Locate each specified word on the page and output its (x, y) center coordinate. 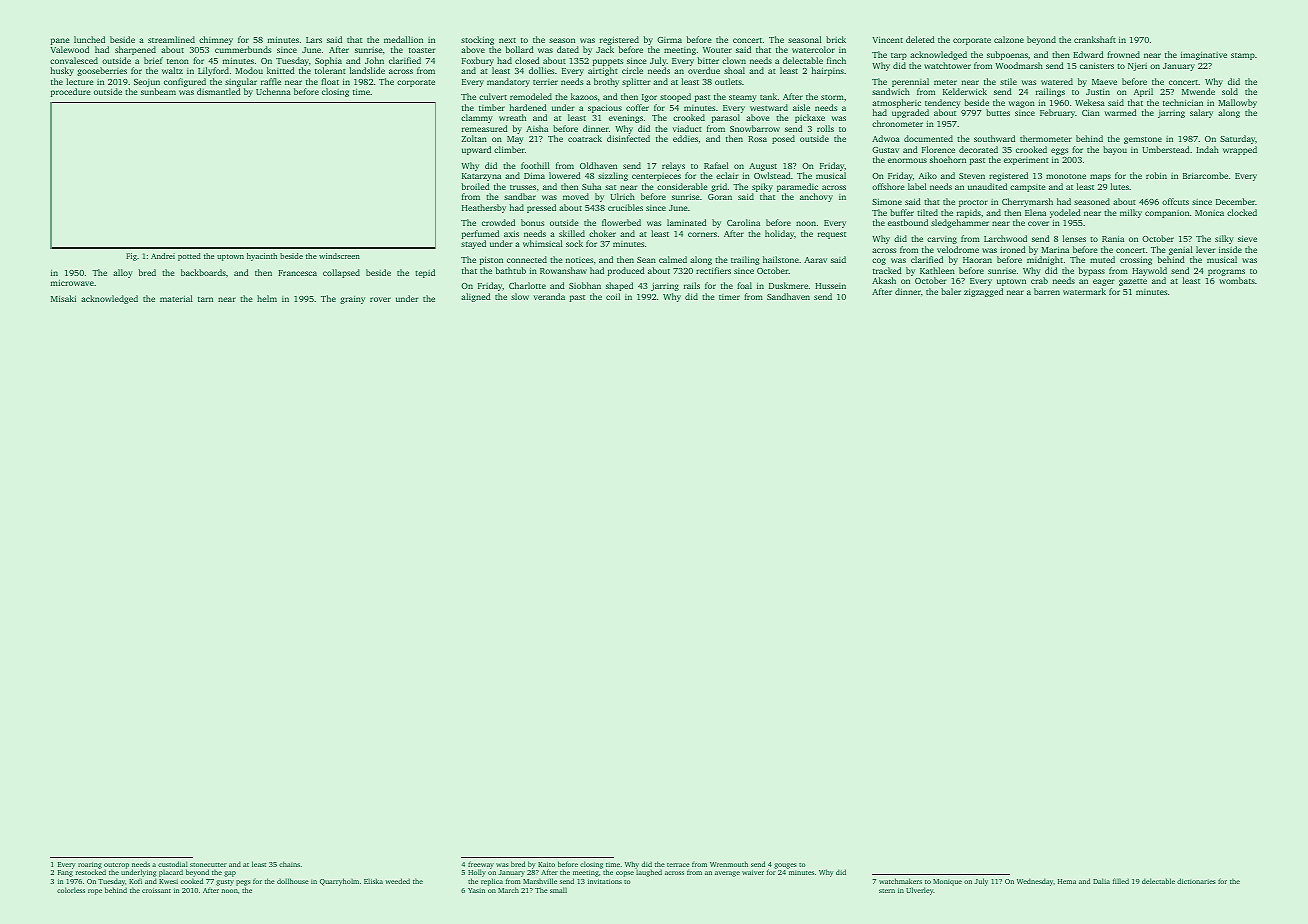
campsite (1027, 188)
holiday (779, 234)
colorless (71, 890)
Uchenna (273, 91)
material (176, 298)
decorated (978, 149)
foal (744, 285)
